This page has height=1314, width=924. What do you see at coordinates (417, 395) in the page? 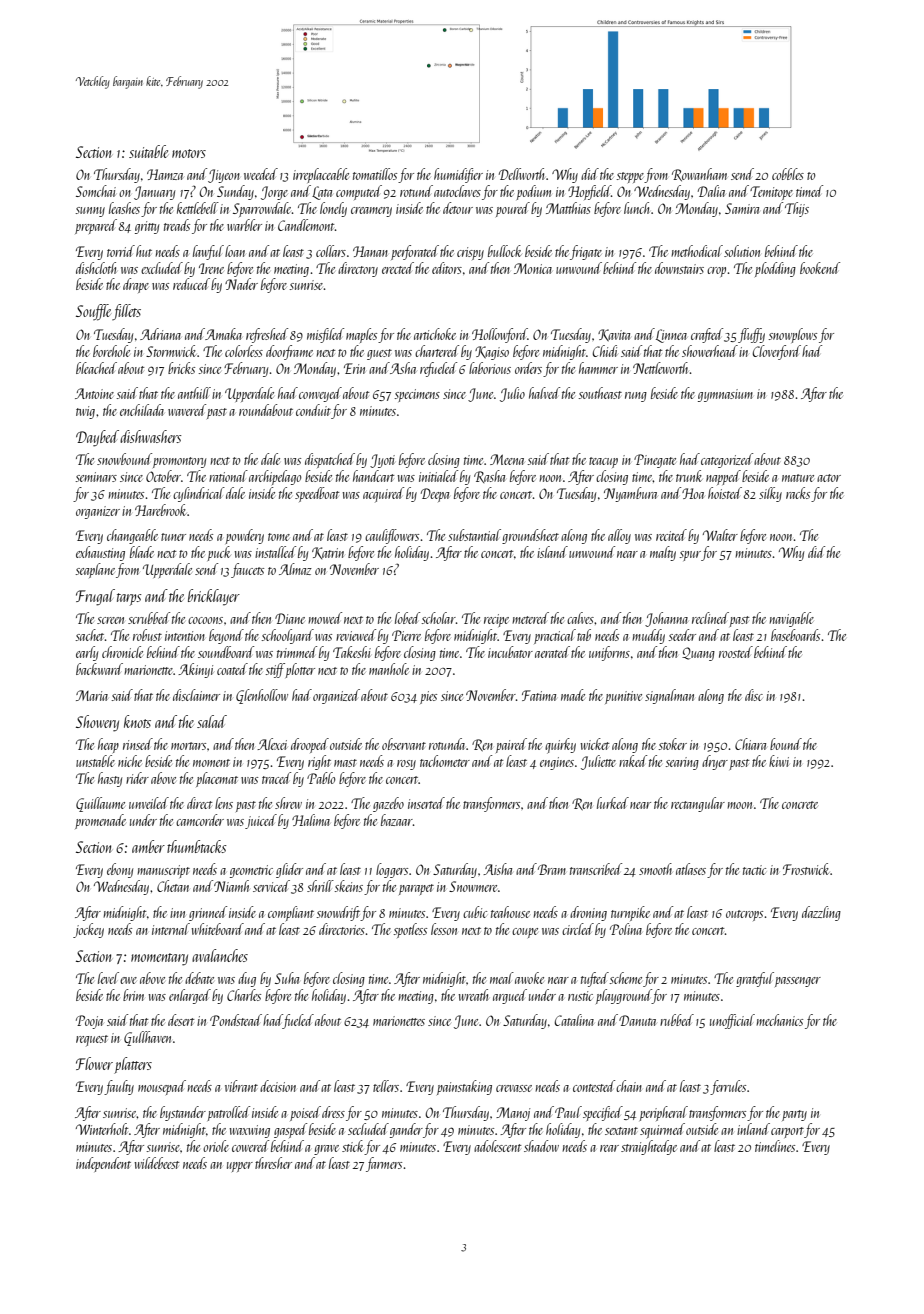
I see `specimens` at bounding box center [417, 395].
